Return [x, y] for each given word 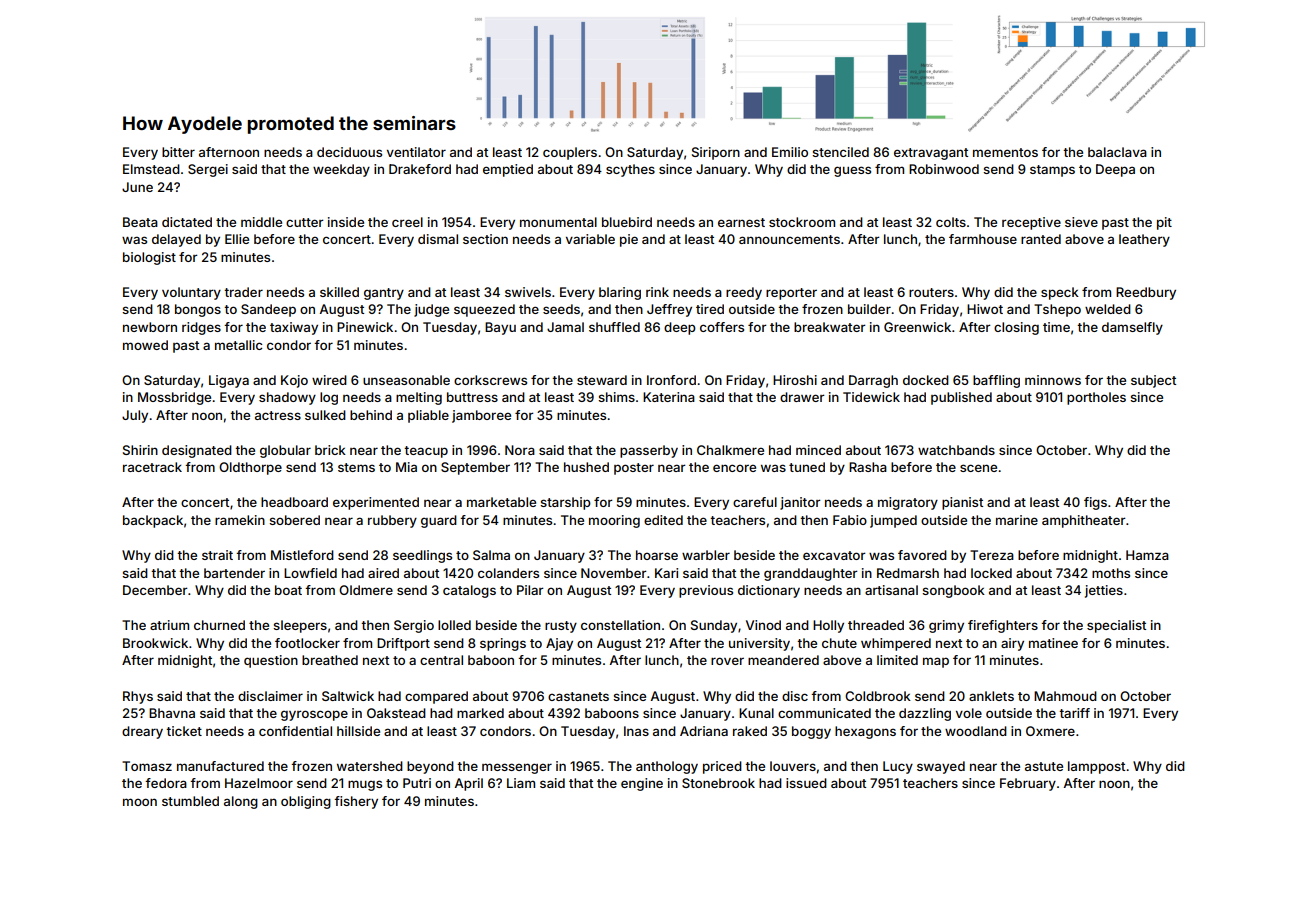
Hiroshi [795, 380]
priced [722, 767]
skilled [339, 292]
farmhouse [983, 239]
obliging [306, 802]
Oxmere [1050, 731]
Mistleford [302, 555]
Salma [491, 555]
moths [1111, 573]
